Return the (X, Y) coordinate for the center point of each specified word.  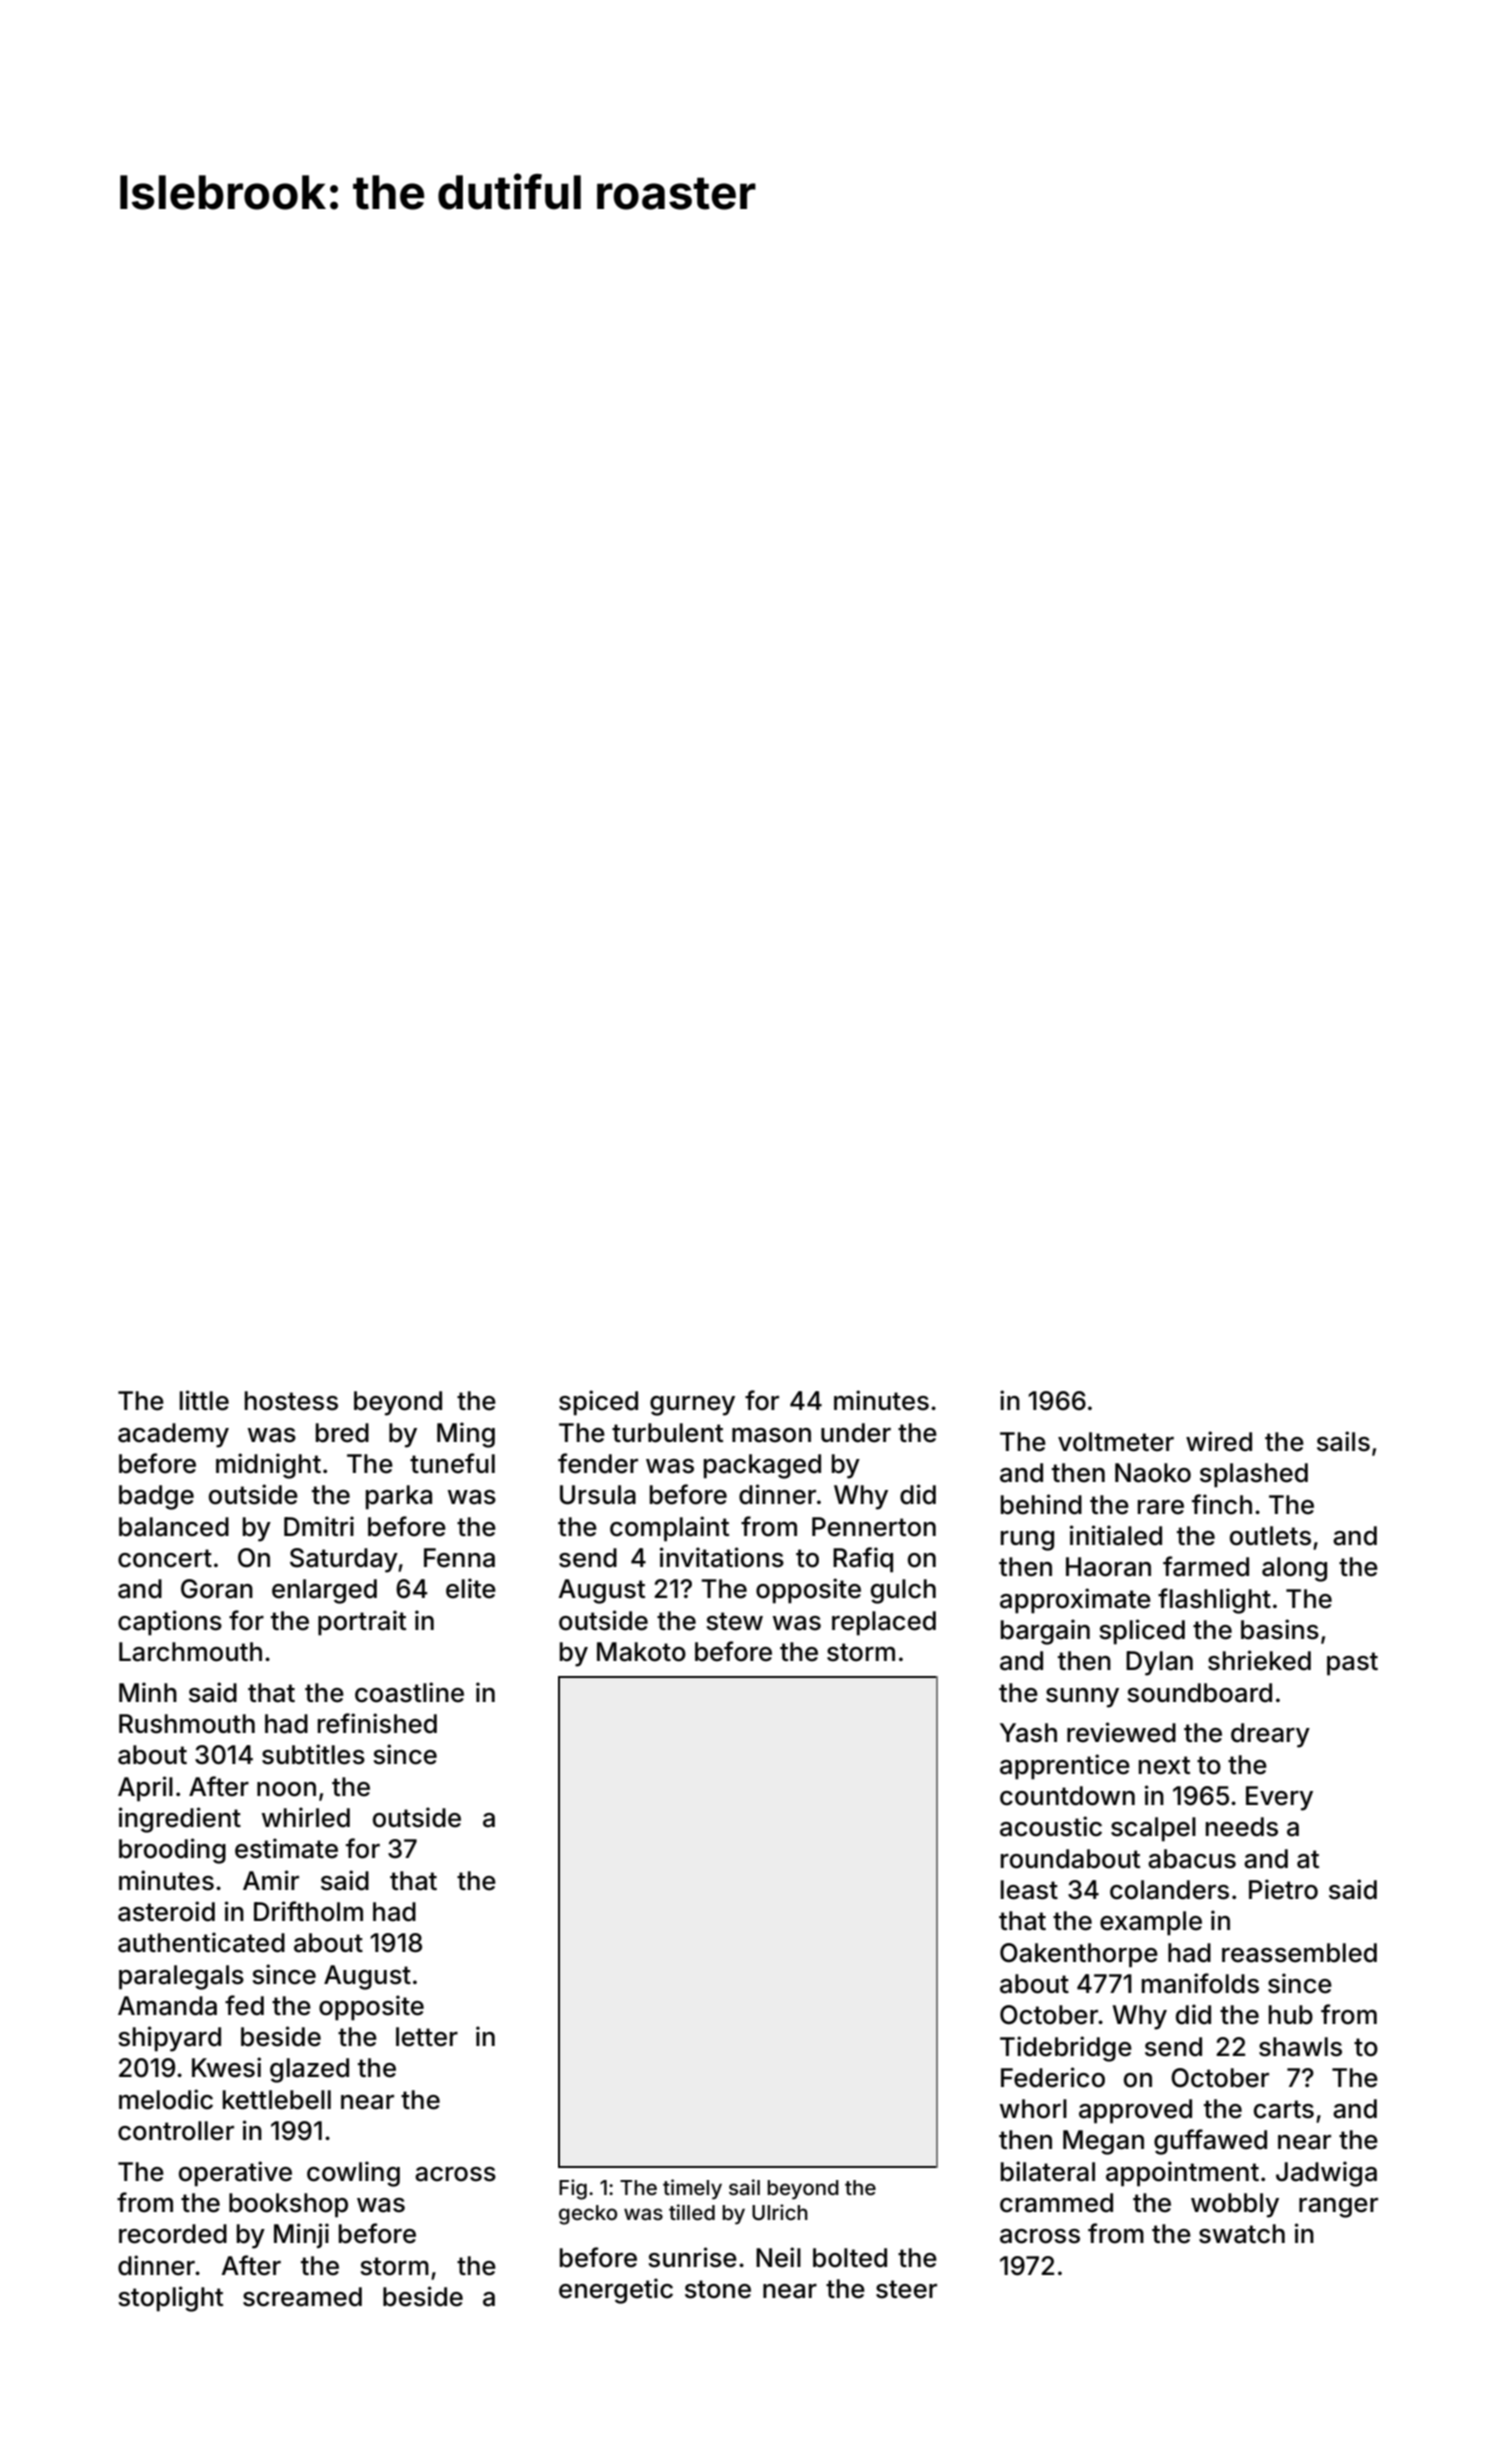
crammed (1056, 2203)
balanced (174, 1527)
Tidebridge (1066, 2049)
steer (906, 2289)
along (1294, 1569)
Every (1279, 1798)
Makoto (641, 1652)
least (1029, 1890)
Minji (301, 2235)
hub (1291, 2015)
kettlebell (277, 2100)
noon (286, 1789)
